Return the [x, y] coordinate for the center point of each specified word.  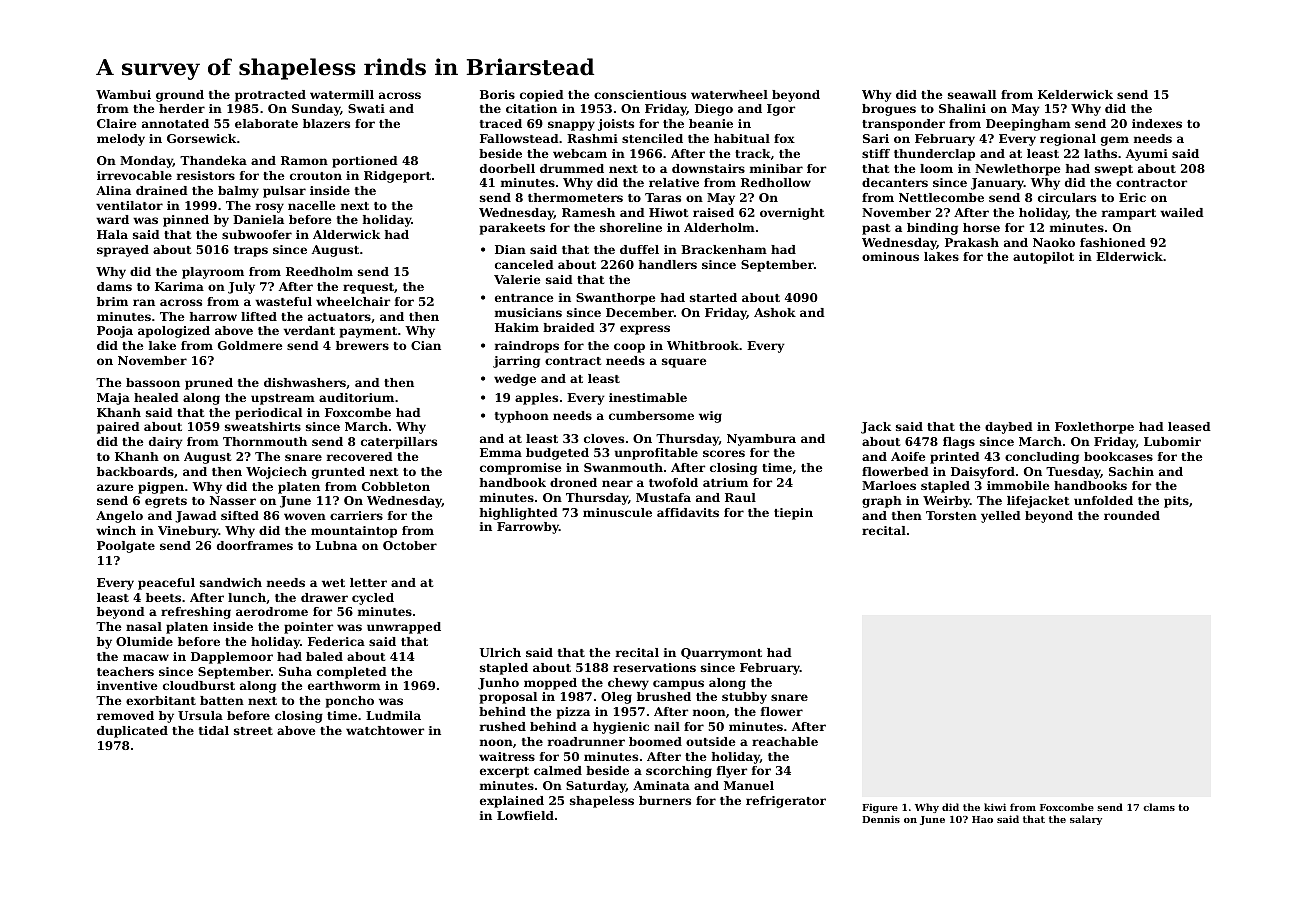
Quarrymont [721, 654]
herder [182, 108]
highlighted [519, 514]
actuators [339, 317]
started [713, 297]
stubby [744, 698]
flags [959, 443]
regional [1068, 140]
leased [1189, 426]
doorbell [507, 168]
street [253, 731]
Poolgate [126, 547]
